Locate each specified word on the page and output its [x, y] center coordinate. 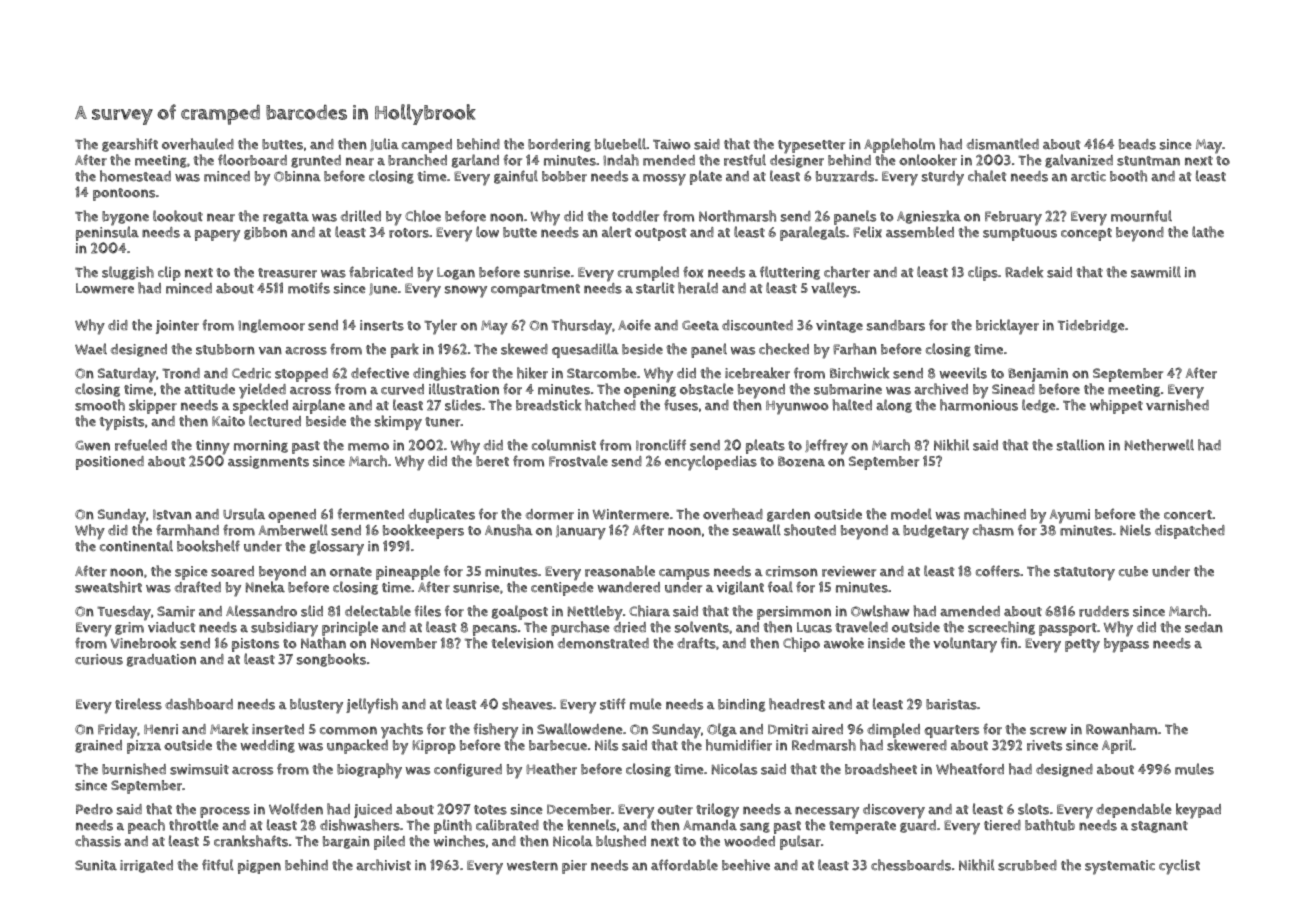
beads [1137, 144]
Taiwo [672, 144]
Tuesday [124, 613]
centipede [562, 589]
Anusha [509, 530]
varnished [1177, 405]
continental [136, 546]
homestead [135, 176]
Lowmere [105, 288]
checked [784, 349]
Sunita [96, 865]
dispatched [1190, 531]
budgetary [936, 532]
